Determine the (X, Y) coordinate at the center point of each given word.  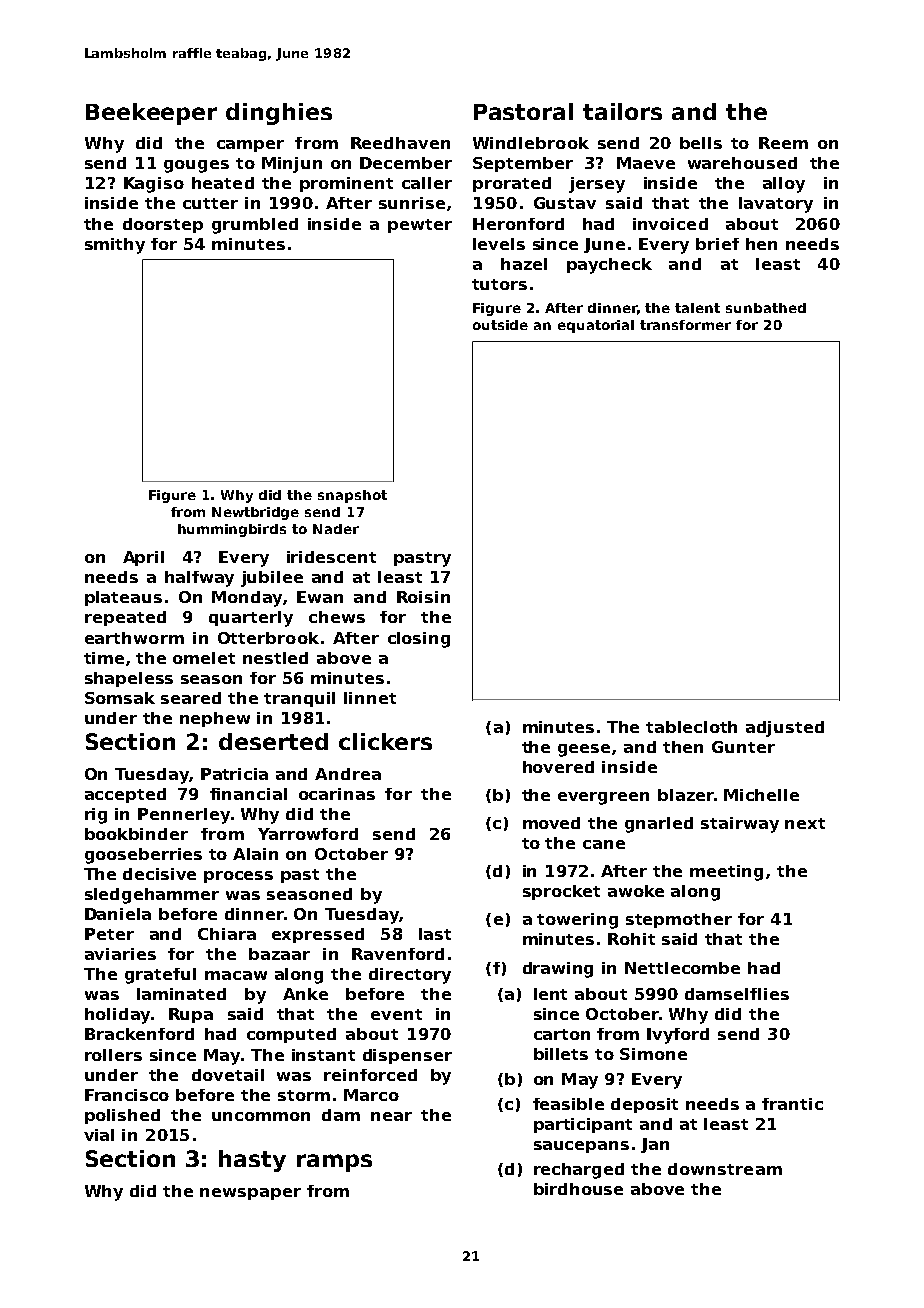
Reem (783, 143)
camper (250, 146)
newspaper (250, 1194)
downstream (725, 1169)
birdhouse (578, 1189)
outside (500, 325)
